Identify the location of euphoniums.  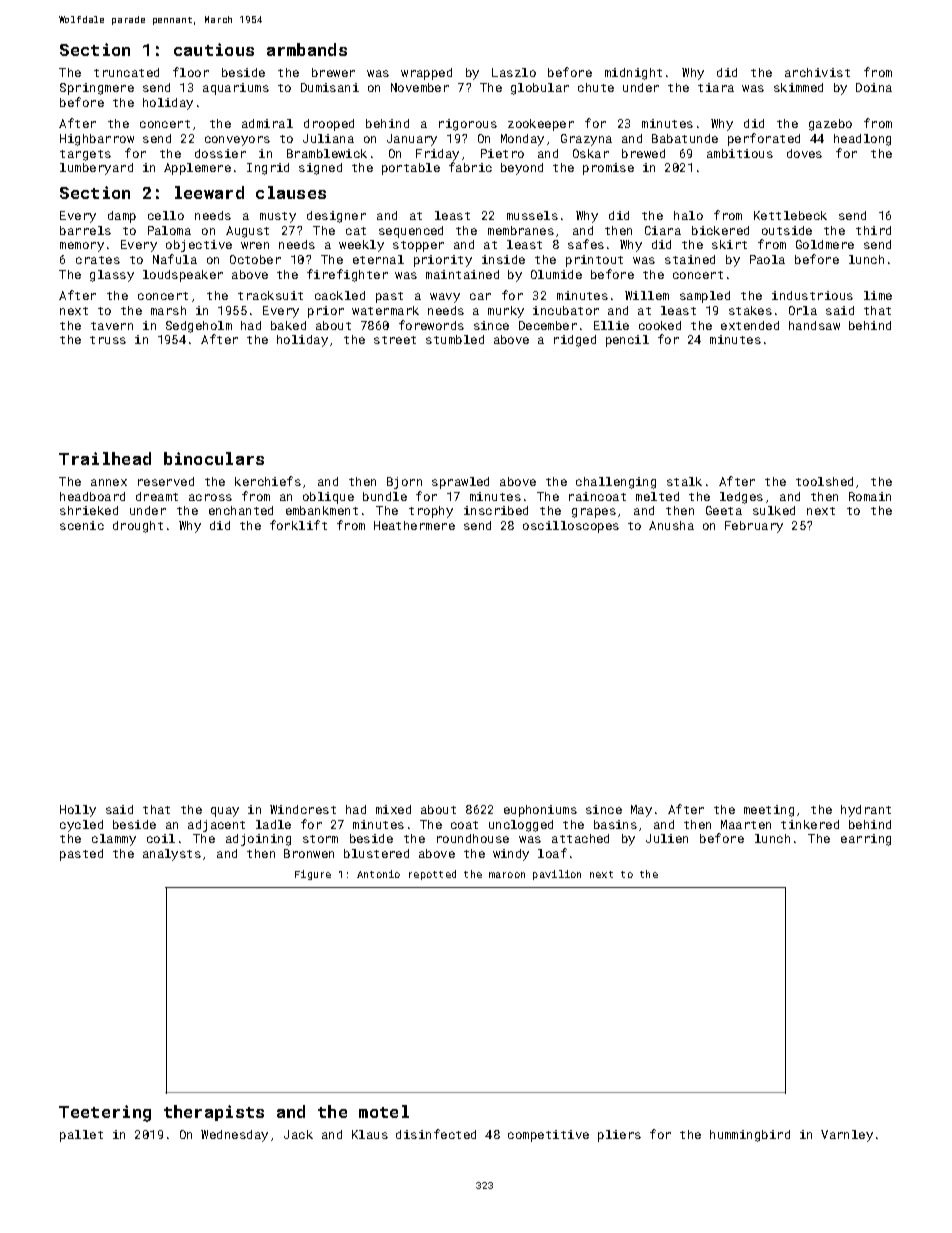
(540, 811).
